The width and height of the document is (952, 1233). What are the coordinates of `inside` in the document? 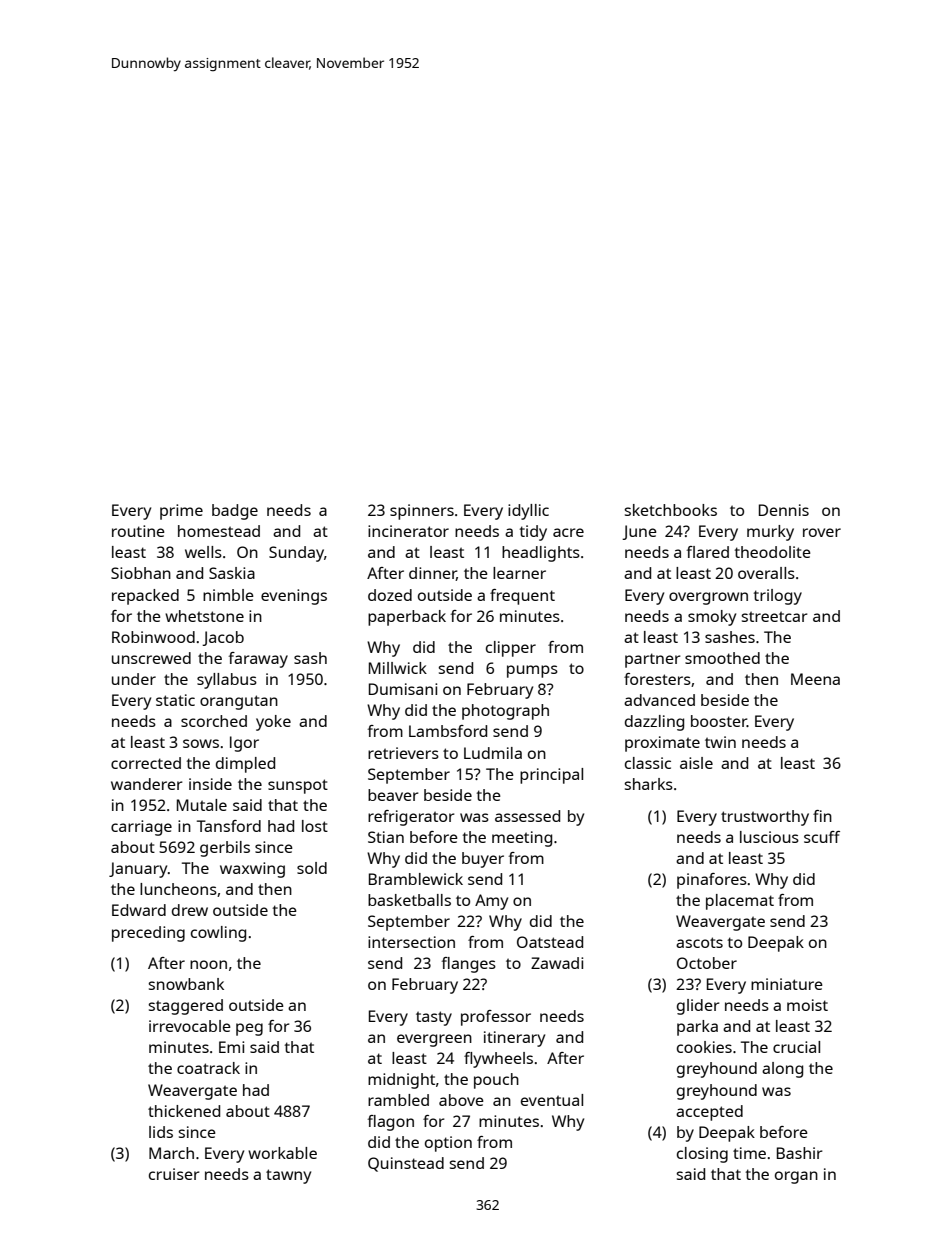 It's located at (210, 784).
